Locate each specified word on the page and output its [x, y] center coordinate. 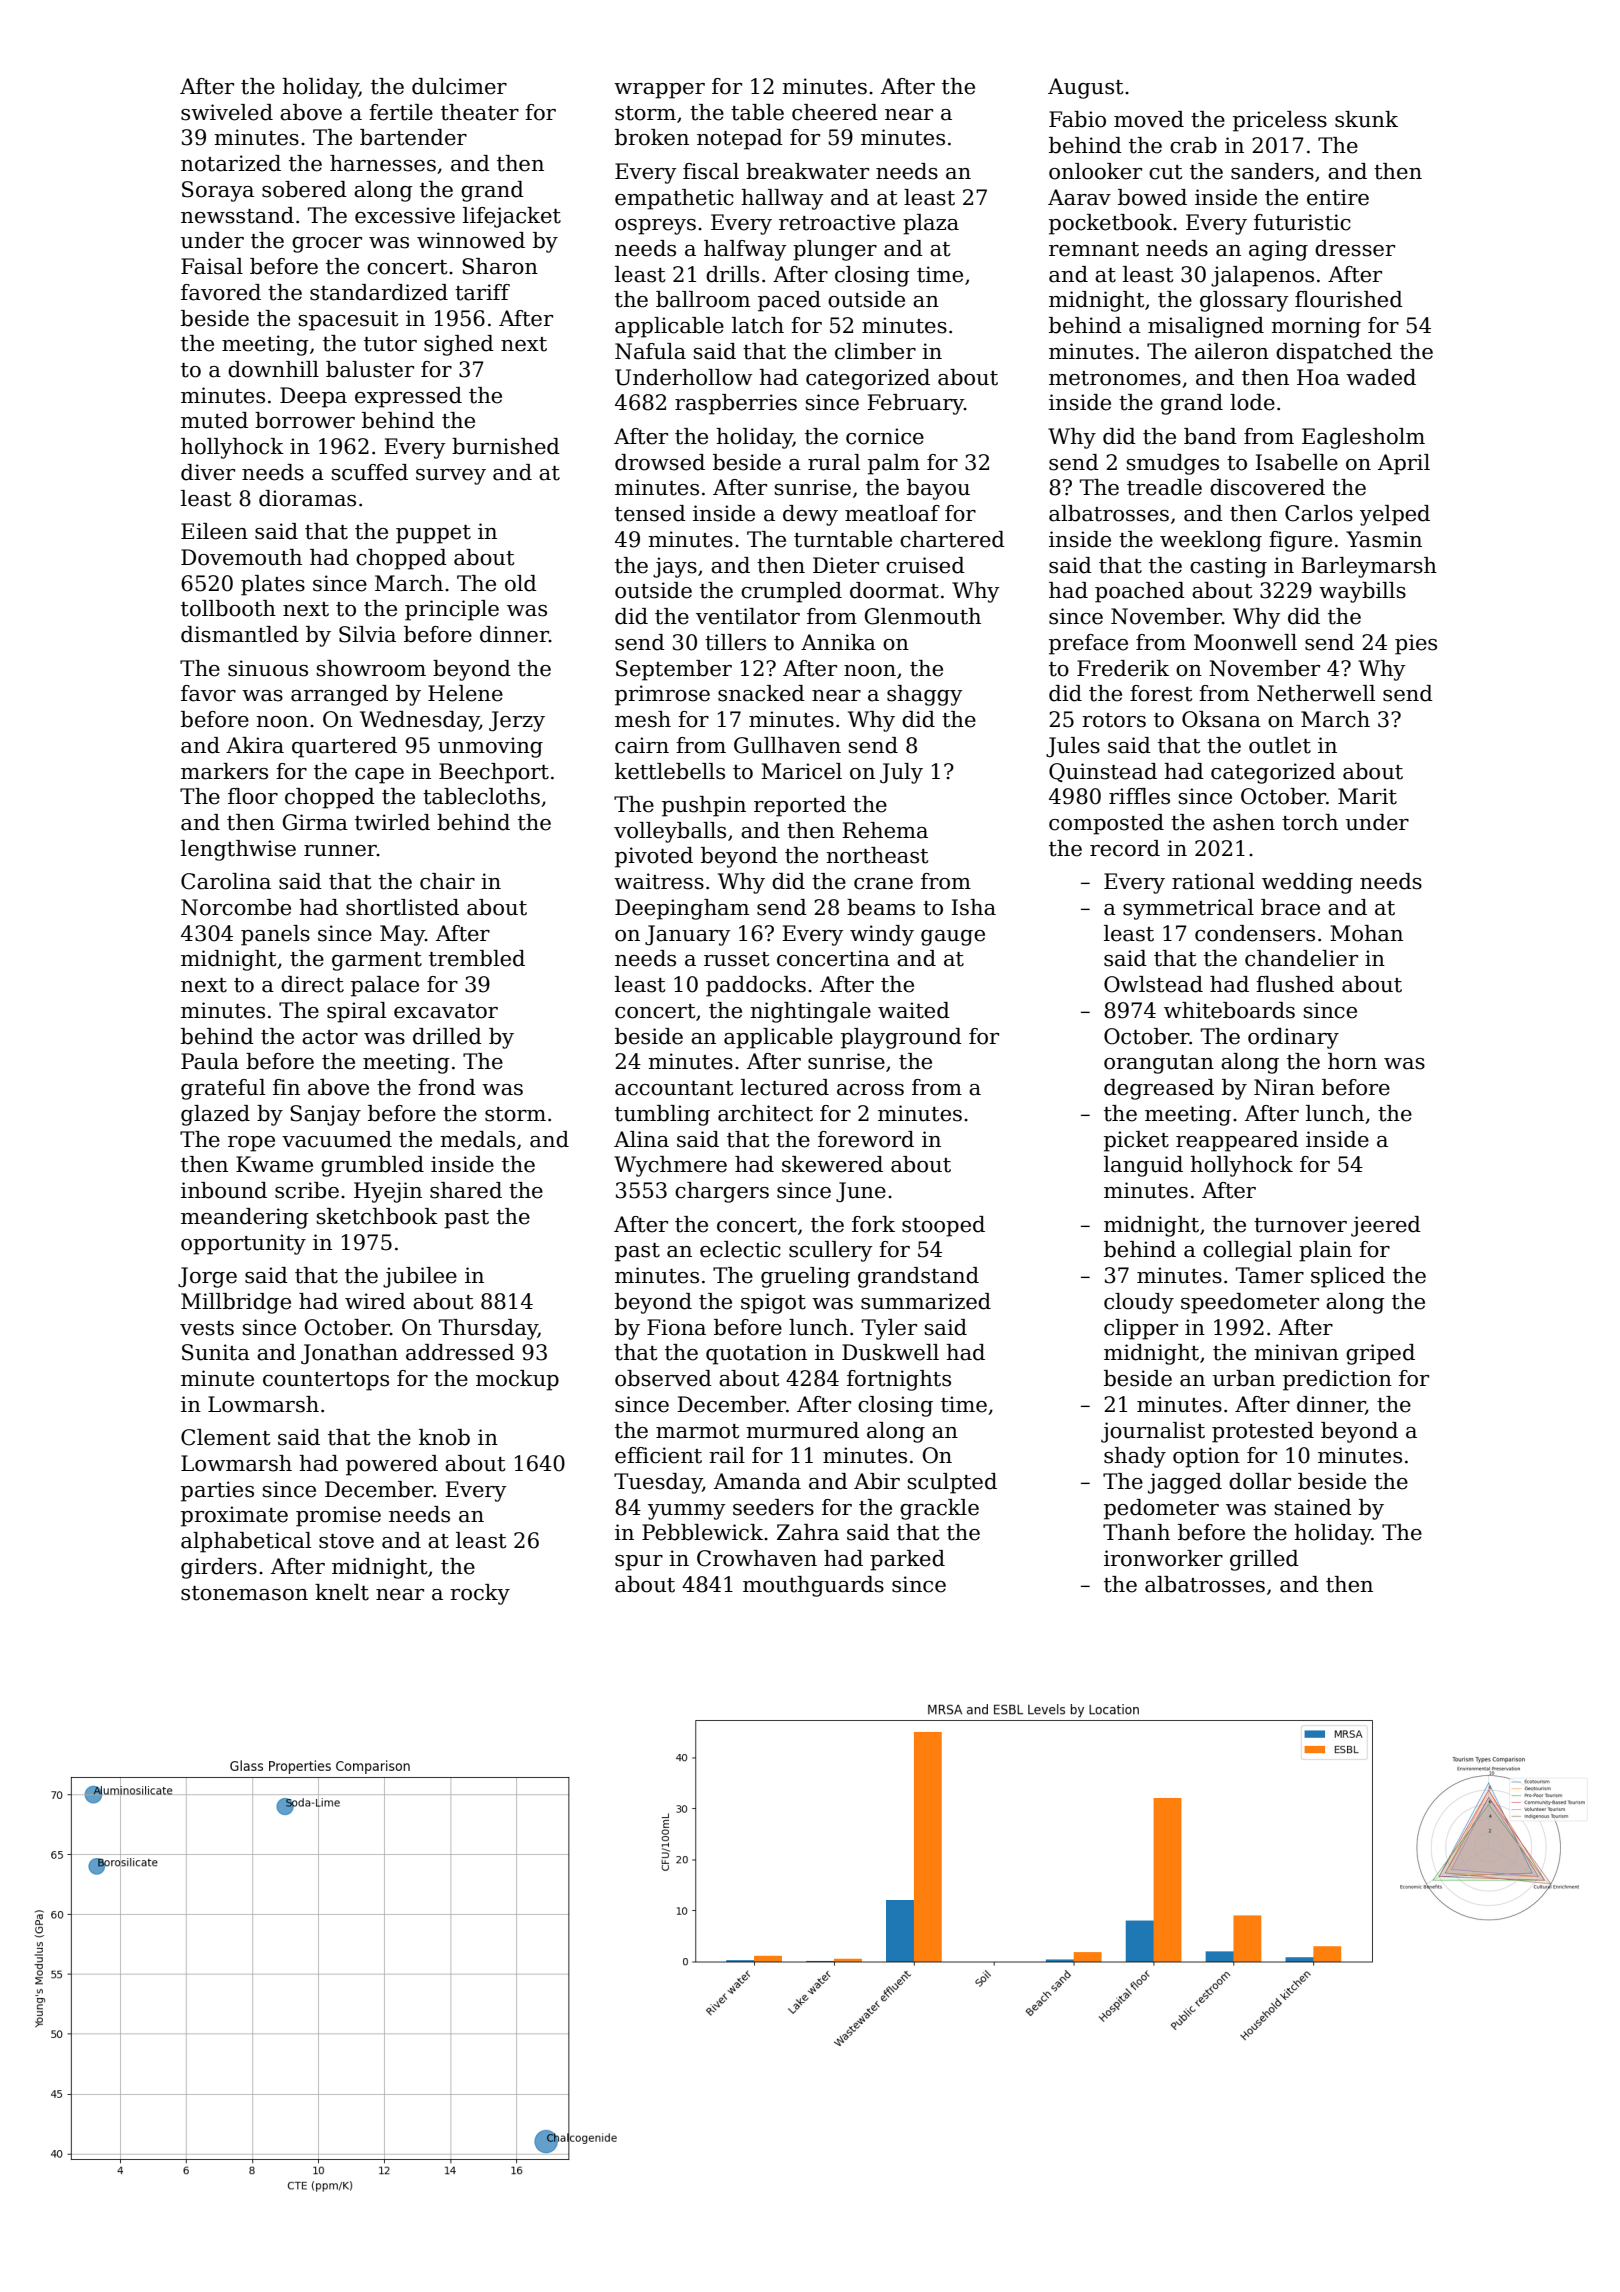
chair [447, 881]
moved [1149, 119]
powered [392, 1465]
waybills [1362, 592]
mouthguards [813, 1586]
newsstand [237, 215]
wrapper [659, 91]
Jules [1073, 747]
